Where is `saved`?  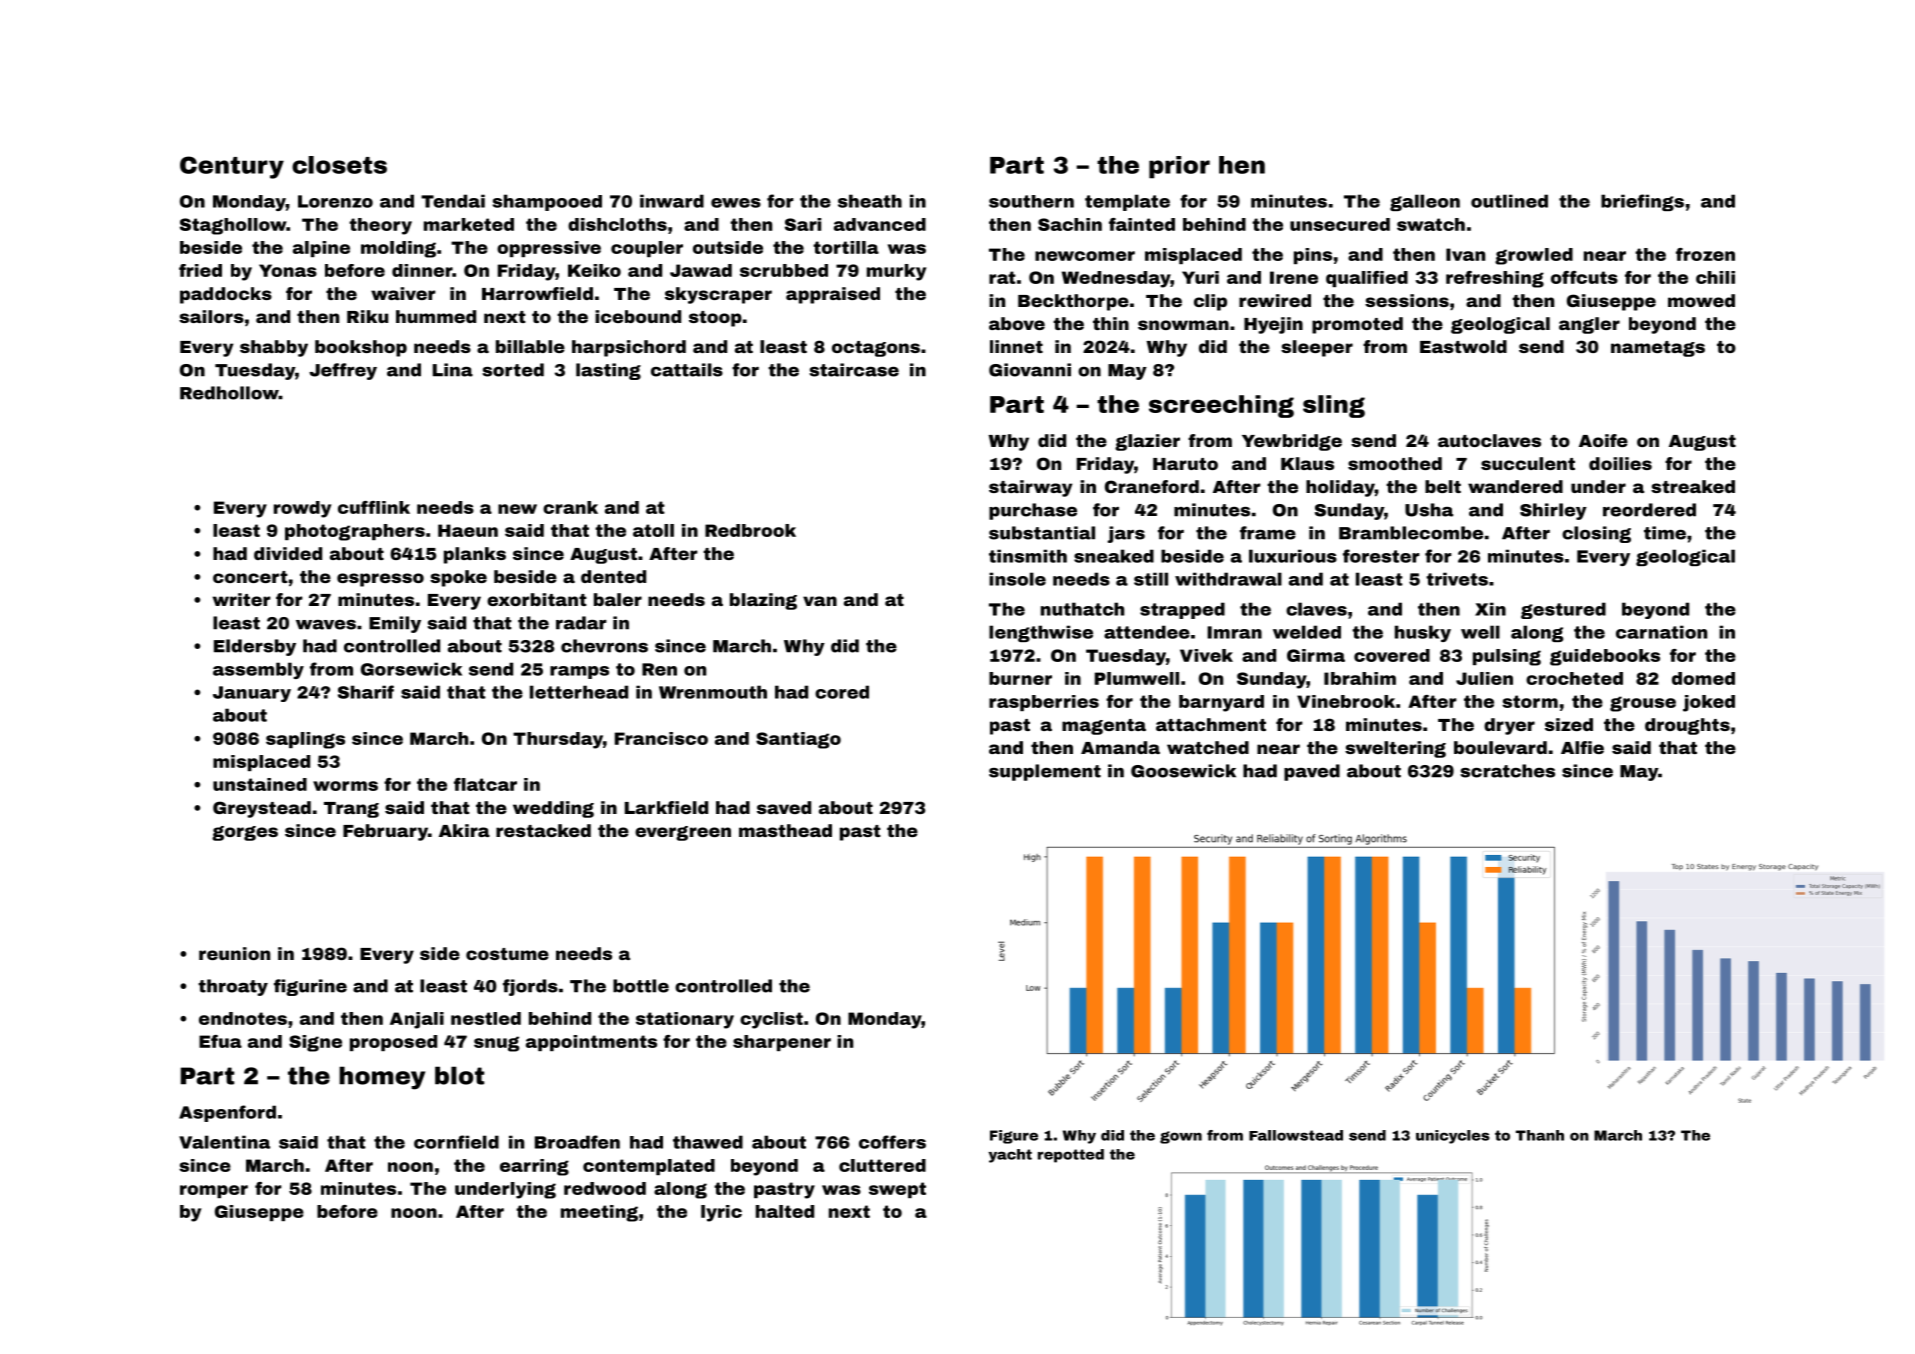 saved is located at coordinates (784, 807).
